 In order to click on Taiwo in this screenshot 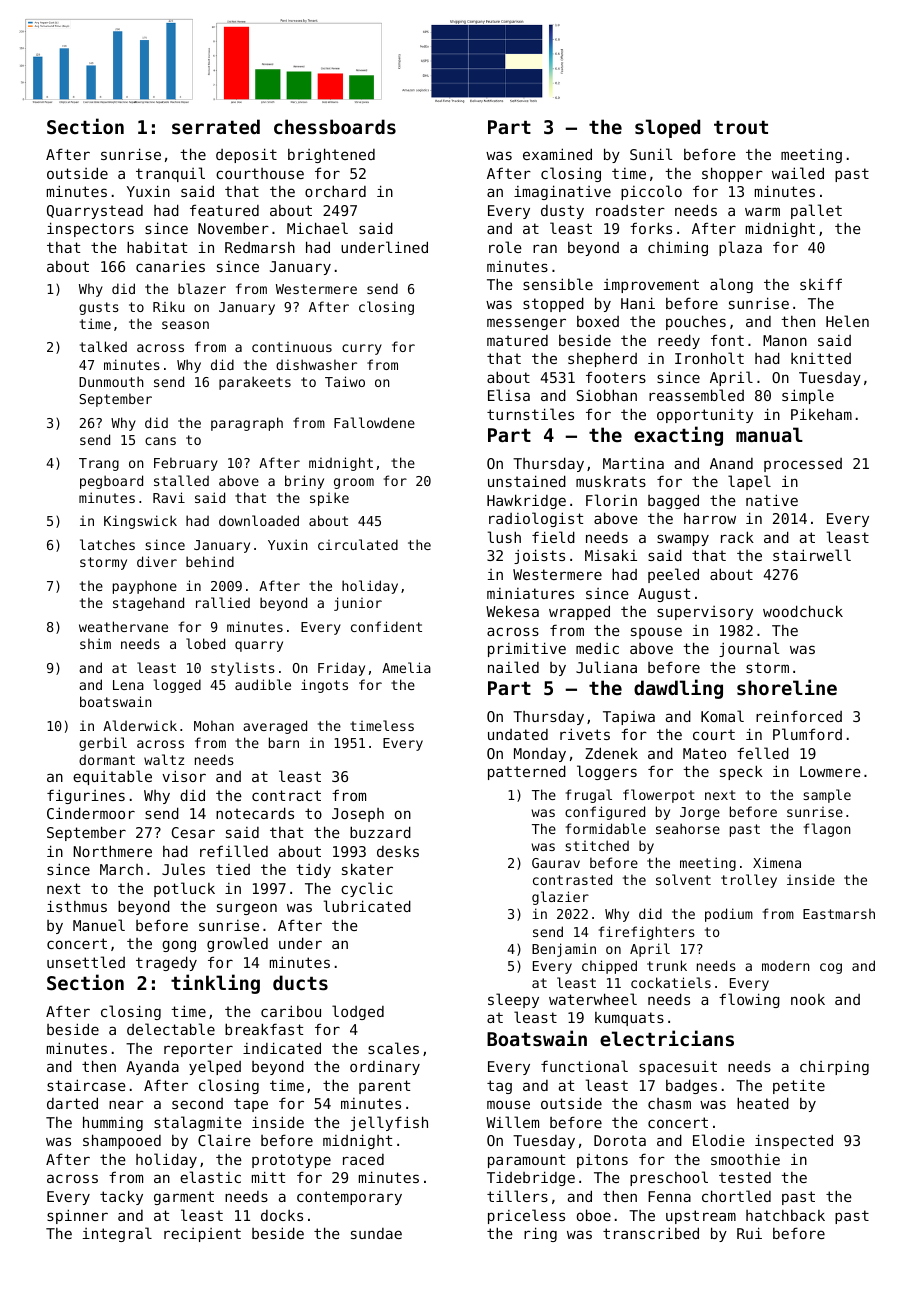, I will do `click(345, 381)`.
